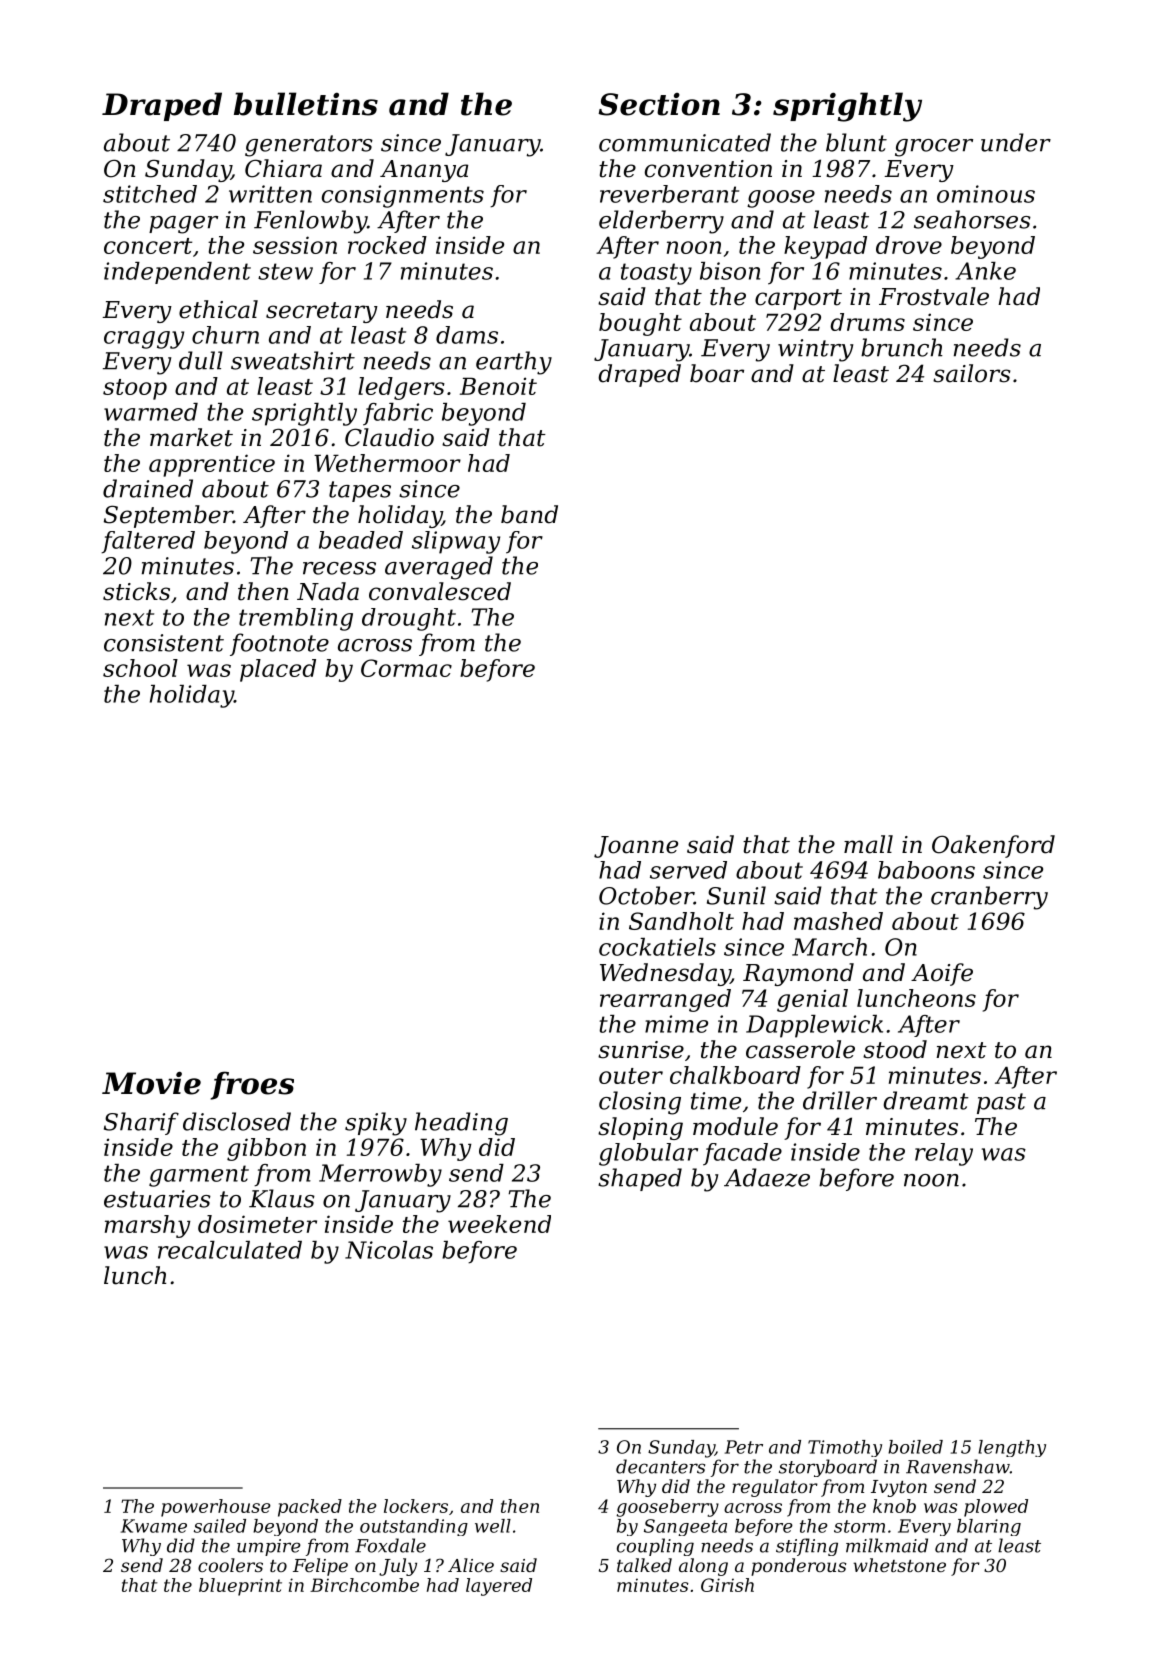 This image has height=1678, width=1159. What do you see at coordinates (845, 1448) in the image?
I see `Timothy` at bounding box center [845, 1448].
